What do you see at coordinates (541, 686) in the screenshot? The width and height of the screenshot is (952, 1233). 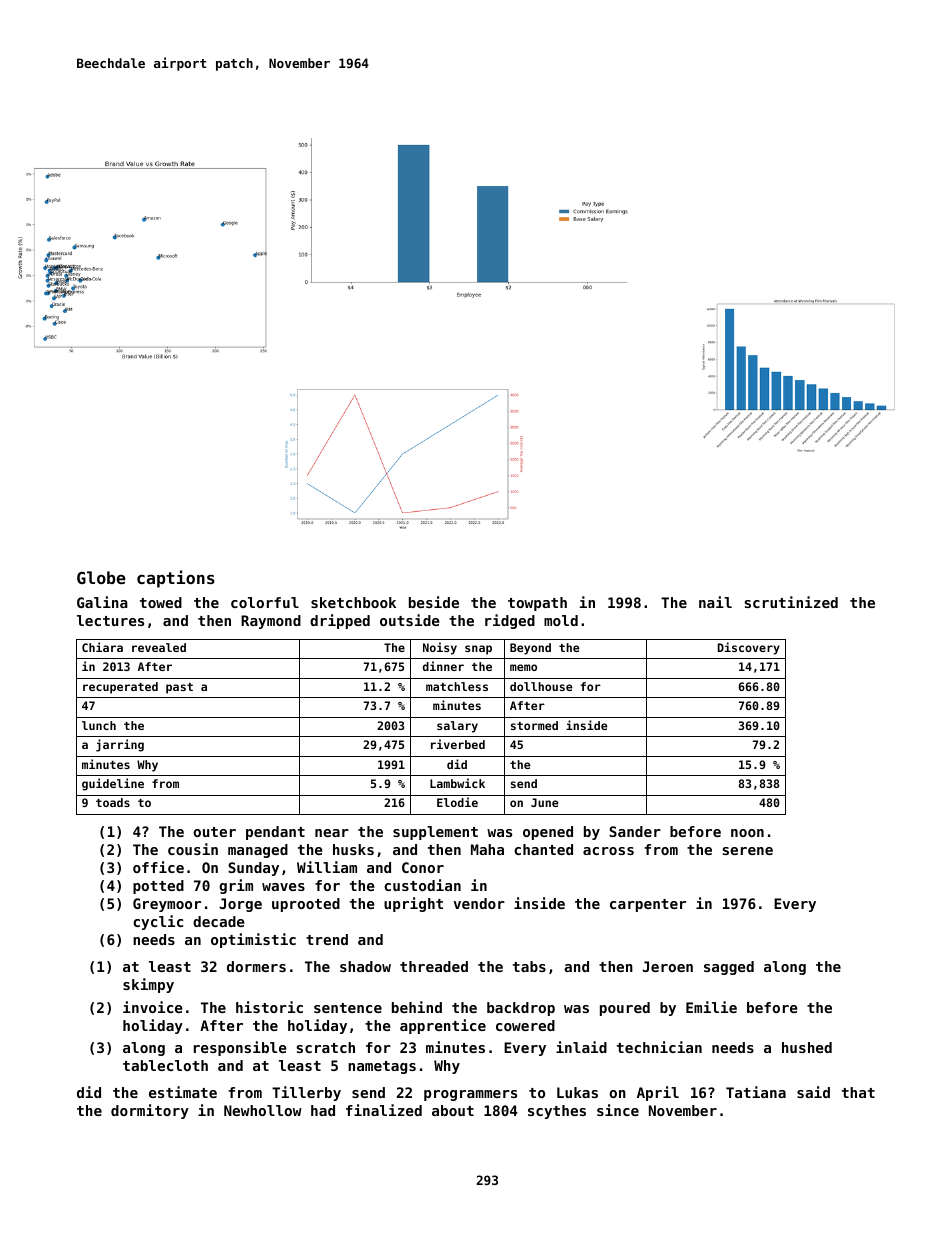 I see `dollhouse` at bounding box center [541, 686].
